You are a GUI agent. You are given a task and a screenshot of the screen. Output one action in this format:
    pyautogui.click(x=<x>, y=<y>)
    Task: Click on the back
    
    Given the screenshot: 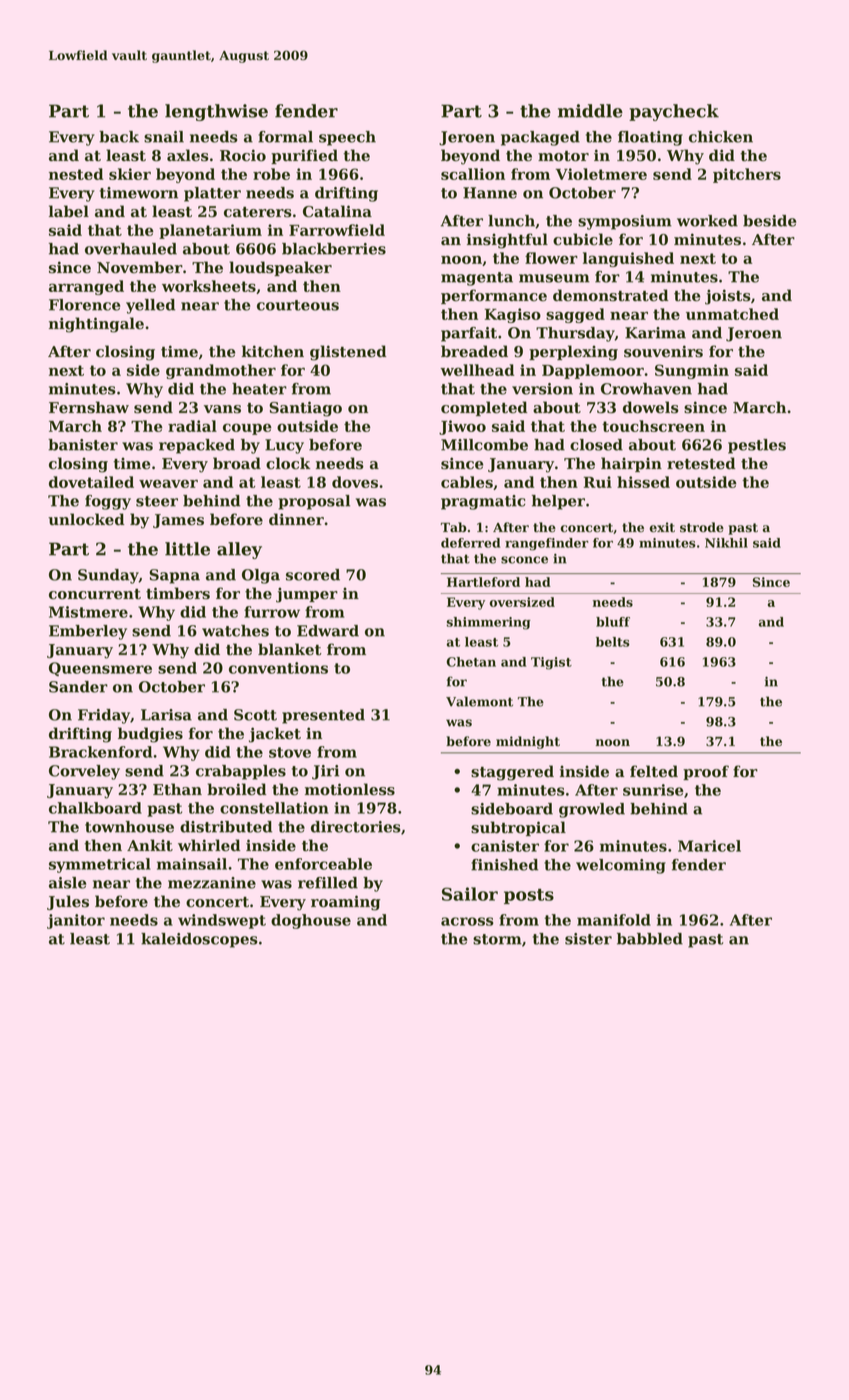 What is the action you would take?
    pyautogui.click(x=119, y=137)
